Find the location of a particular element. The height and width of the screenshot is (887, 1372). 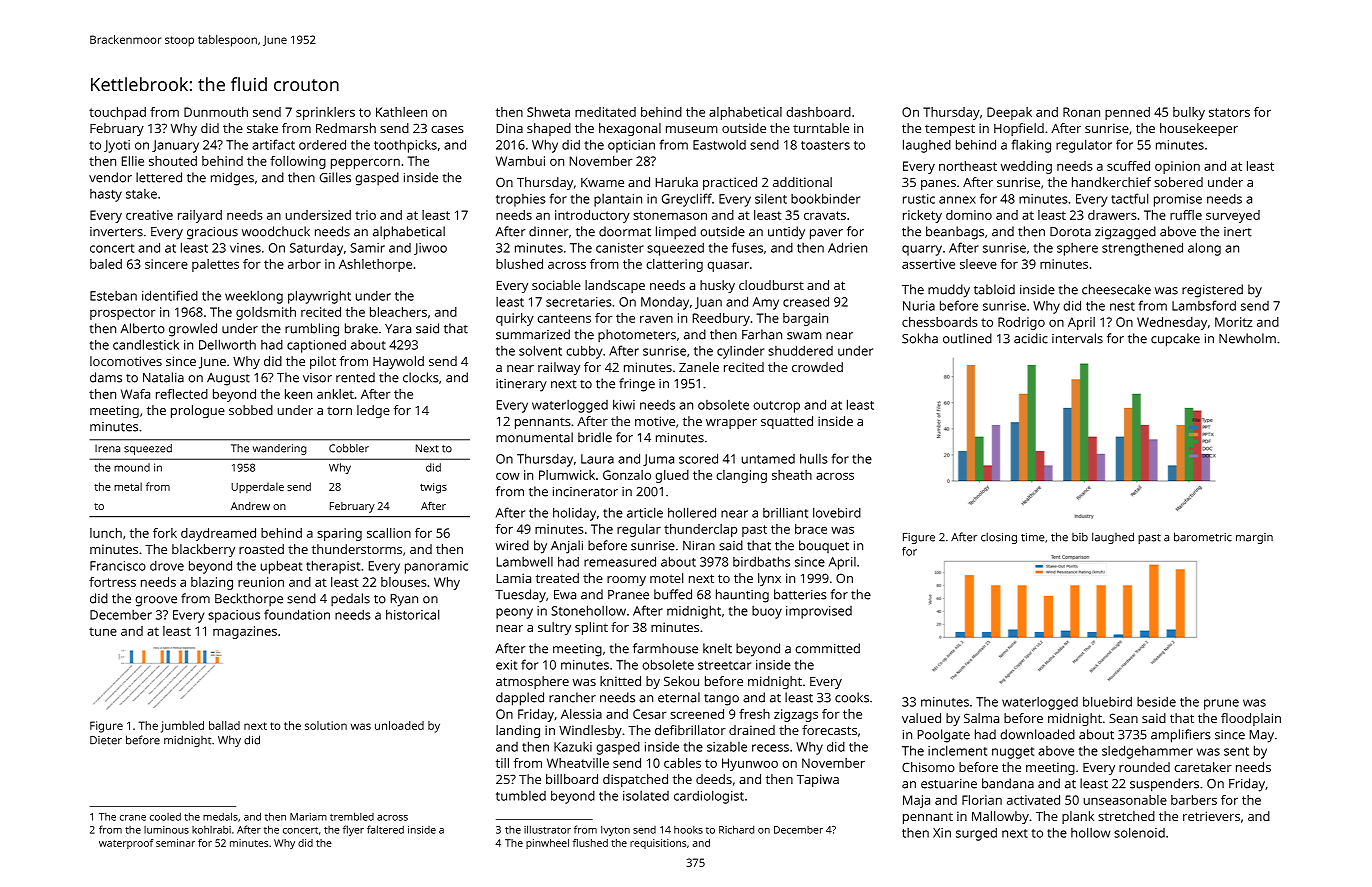

outcrop is located at coordinates (776, 407).
